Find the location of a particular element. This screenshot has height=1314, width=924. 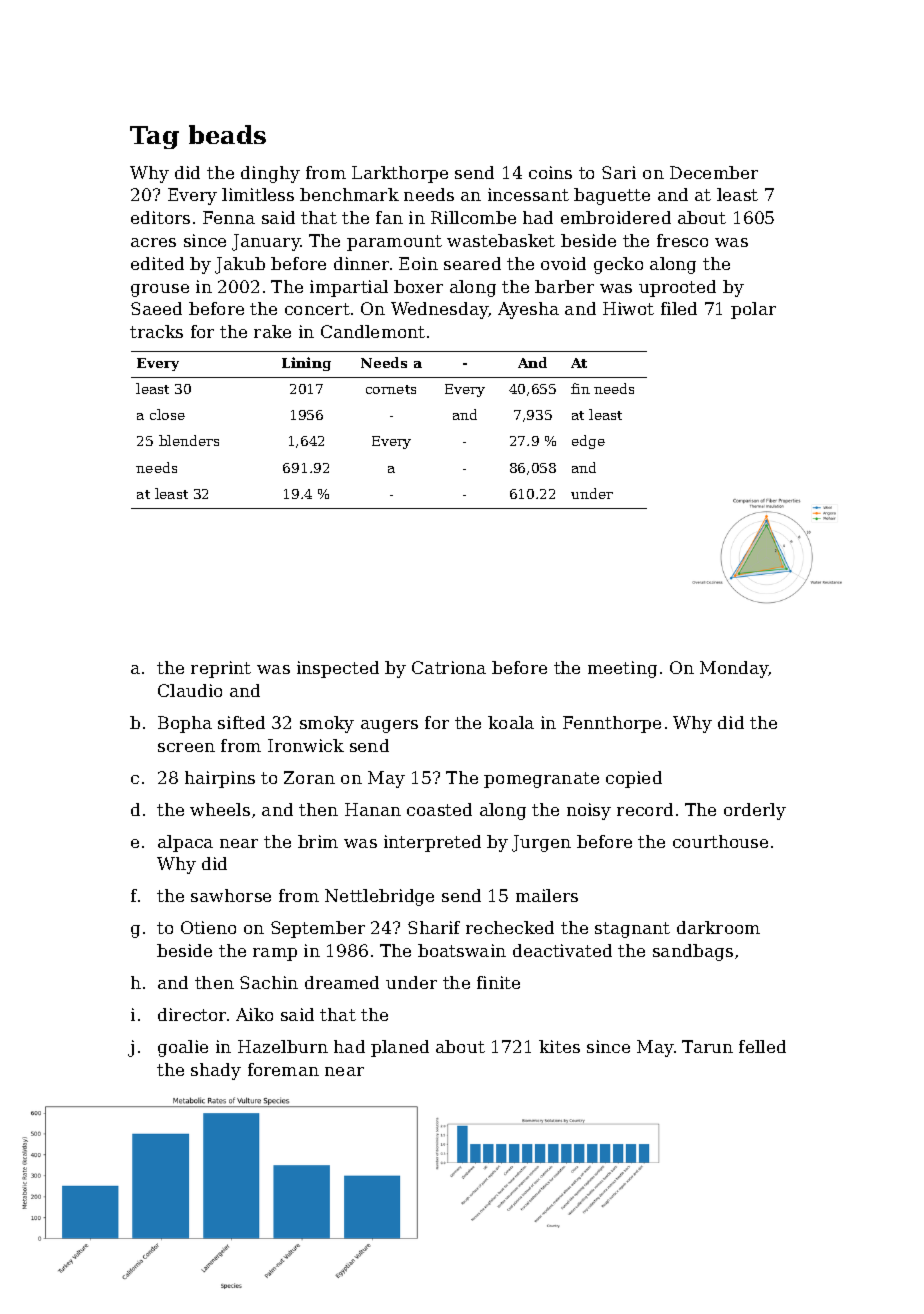

fresco is located at coordinates (682, 240).
